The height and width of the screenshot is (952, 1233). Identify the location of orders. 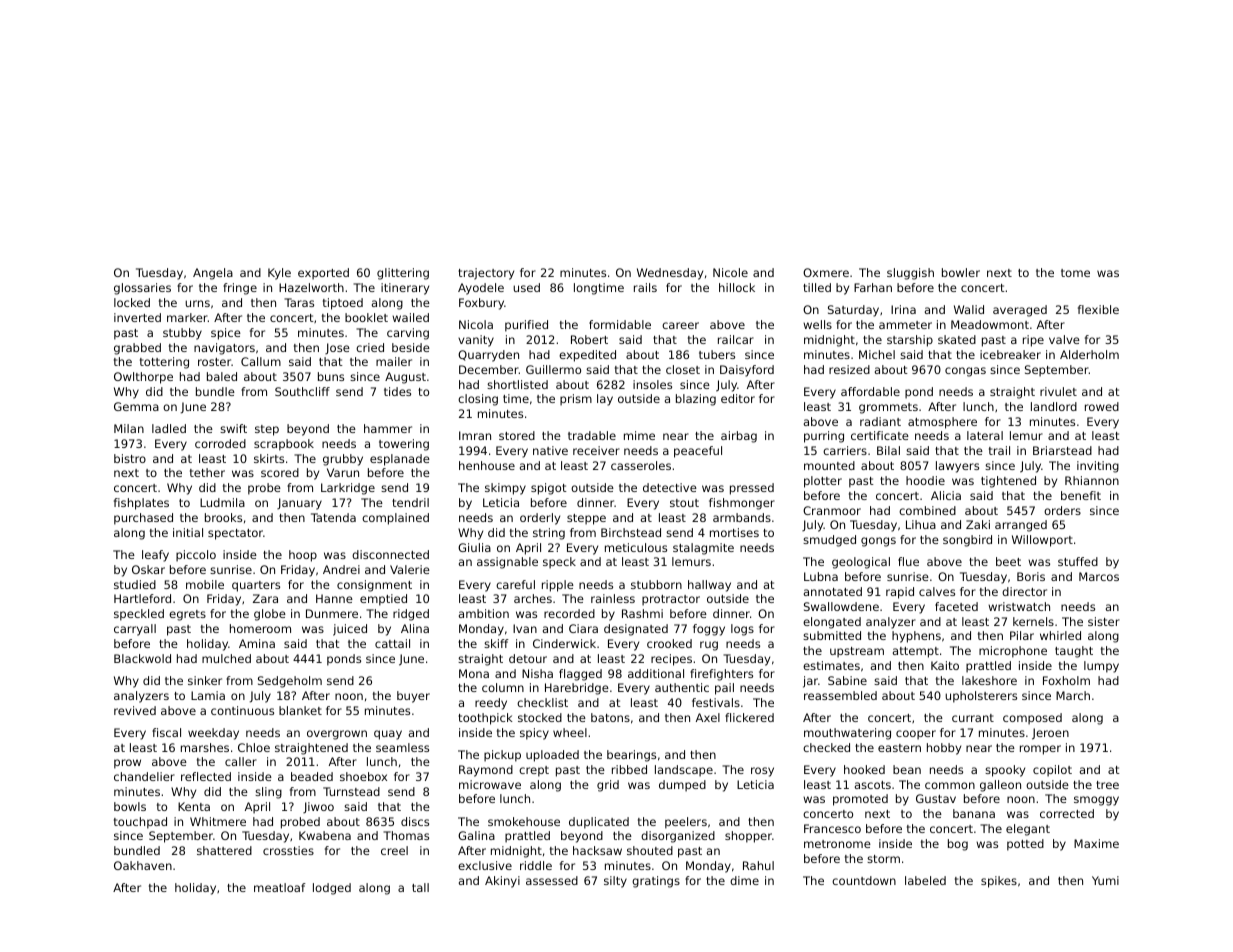
(1062, 510).
